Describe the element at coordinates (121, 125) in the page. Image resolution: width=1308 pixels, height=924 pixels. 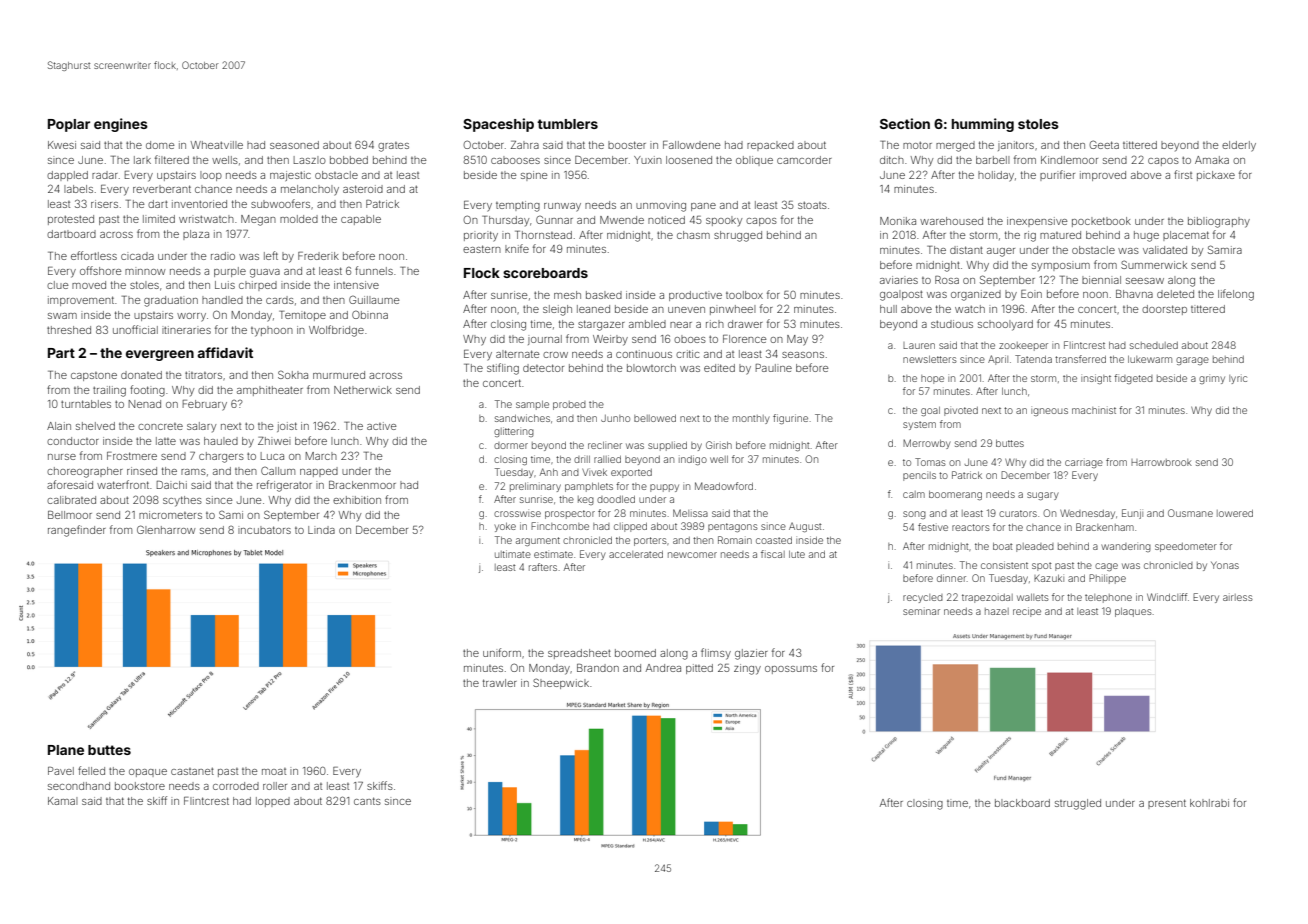
I see `engines` at that location.
